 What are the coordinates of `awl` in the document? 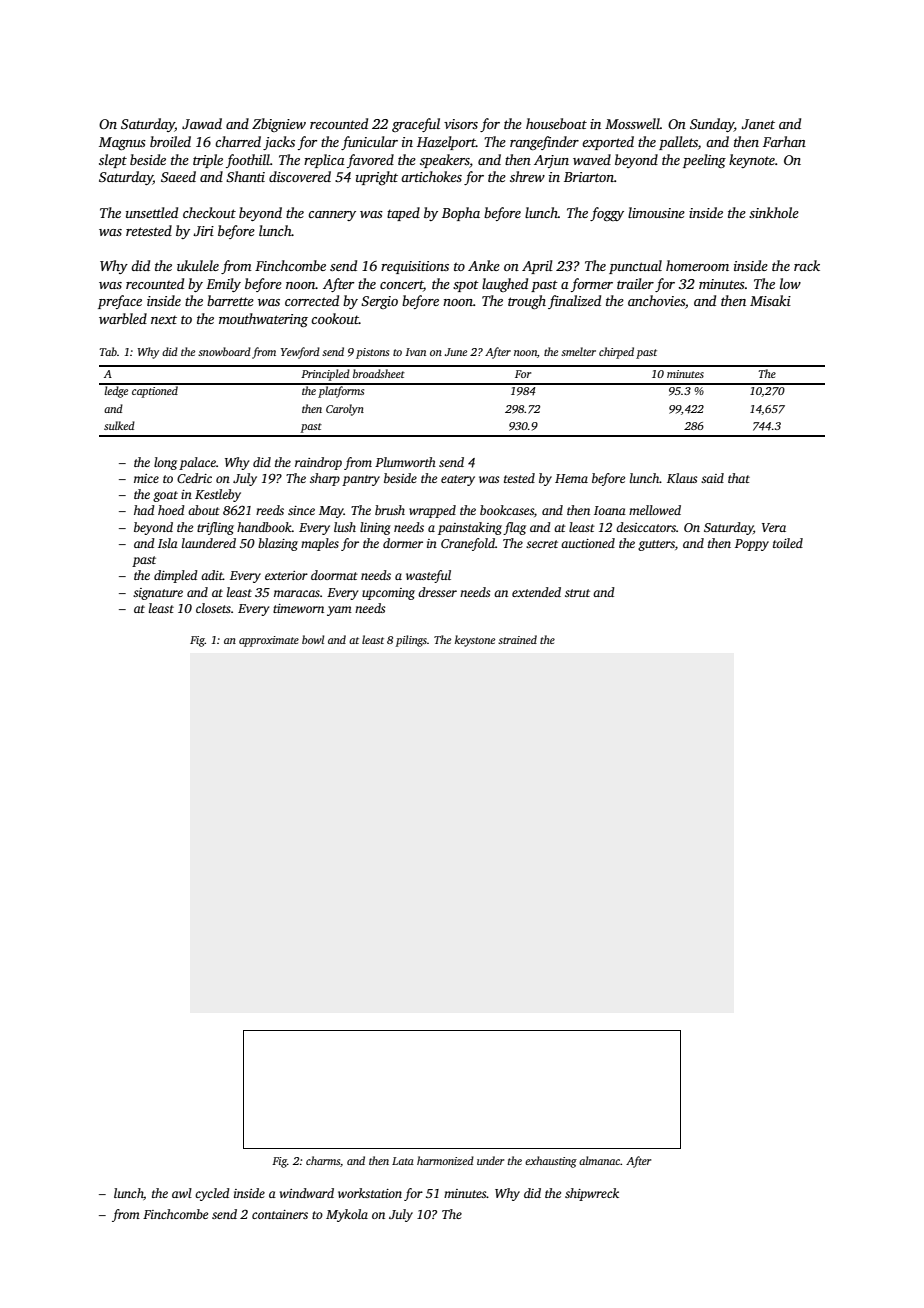 It's located at (182, 1193).
